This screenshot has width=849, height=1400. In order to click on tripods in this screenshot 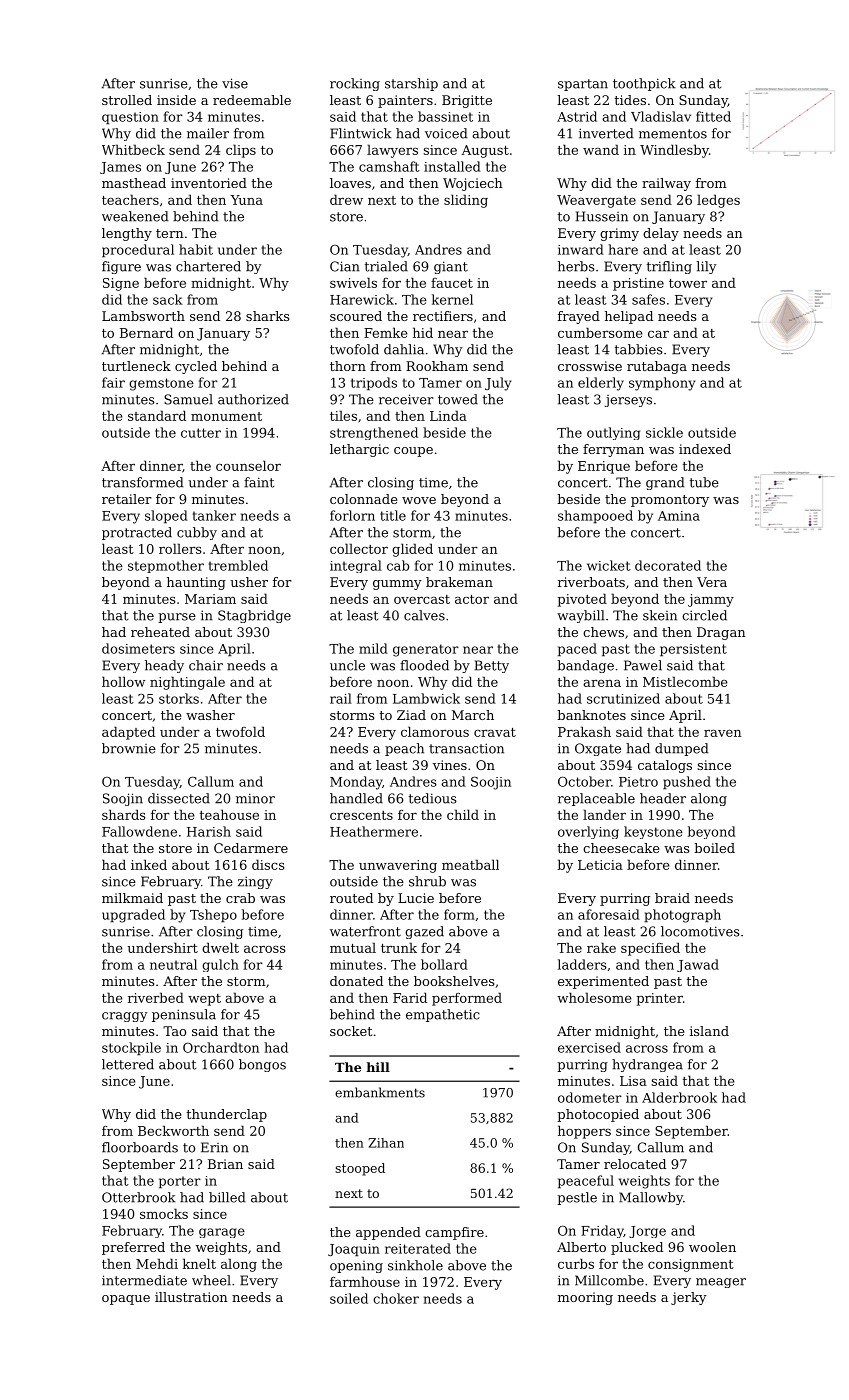, I will do `click(374, 384)`.
